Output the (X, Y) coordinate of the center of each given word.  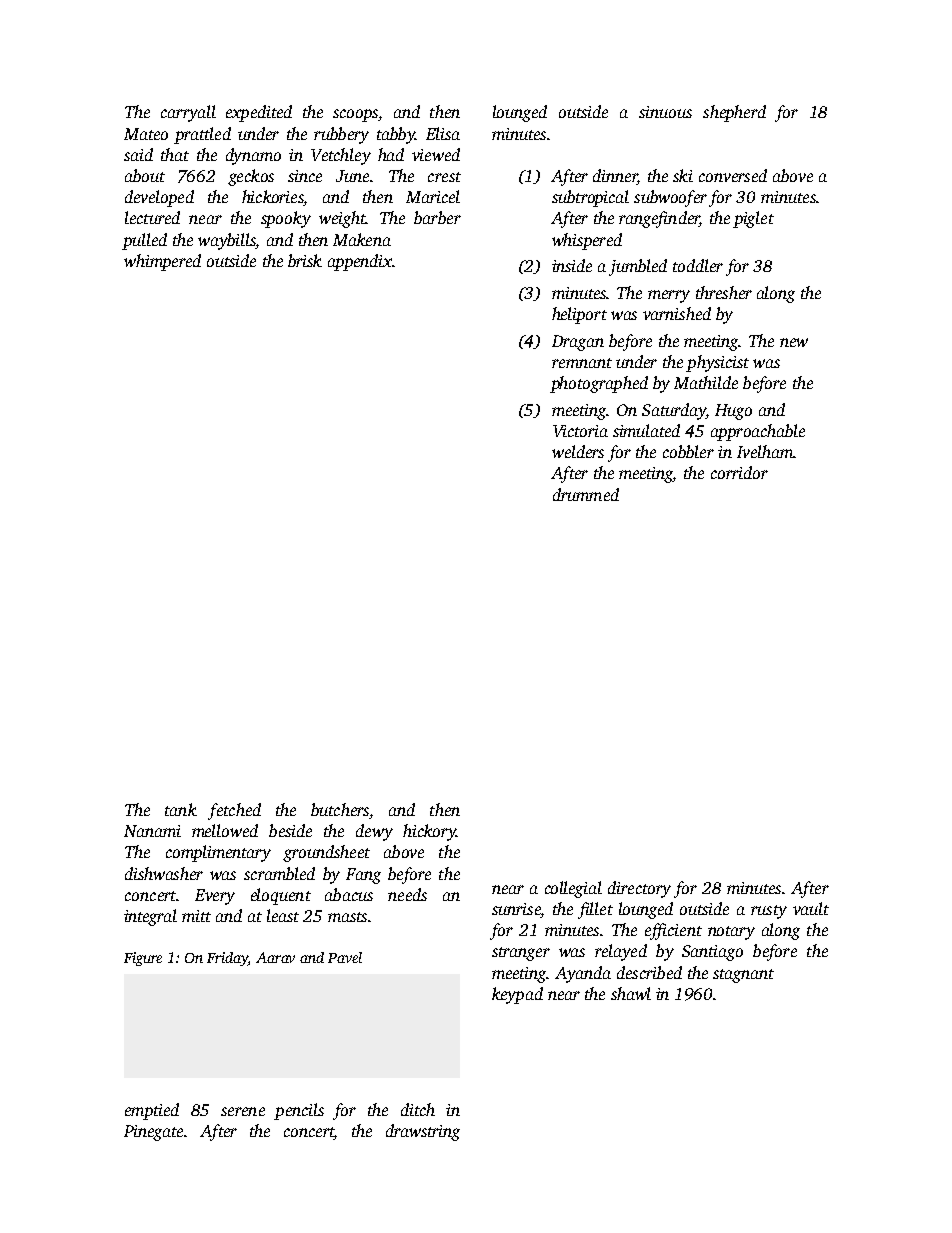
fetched (234, 811)
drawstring (423, 1132)
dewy (374, 832)
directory (639, 889)
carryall (188, 113)
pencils (299, 1111)
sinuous (665, 112)
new (794, 342)
